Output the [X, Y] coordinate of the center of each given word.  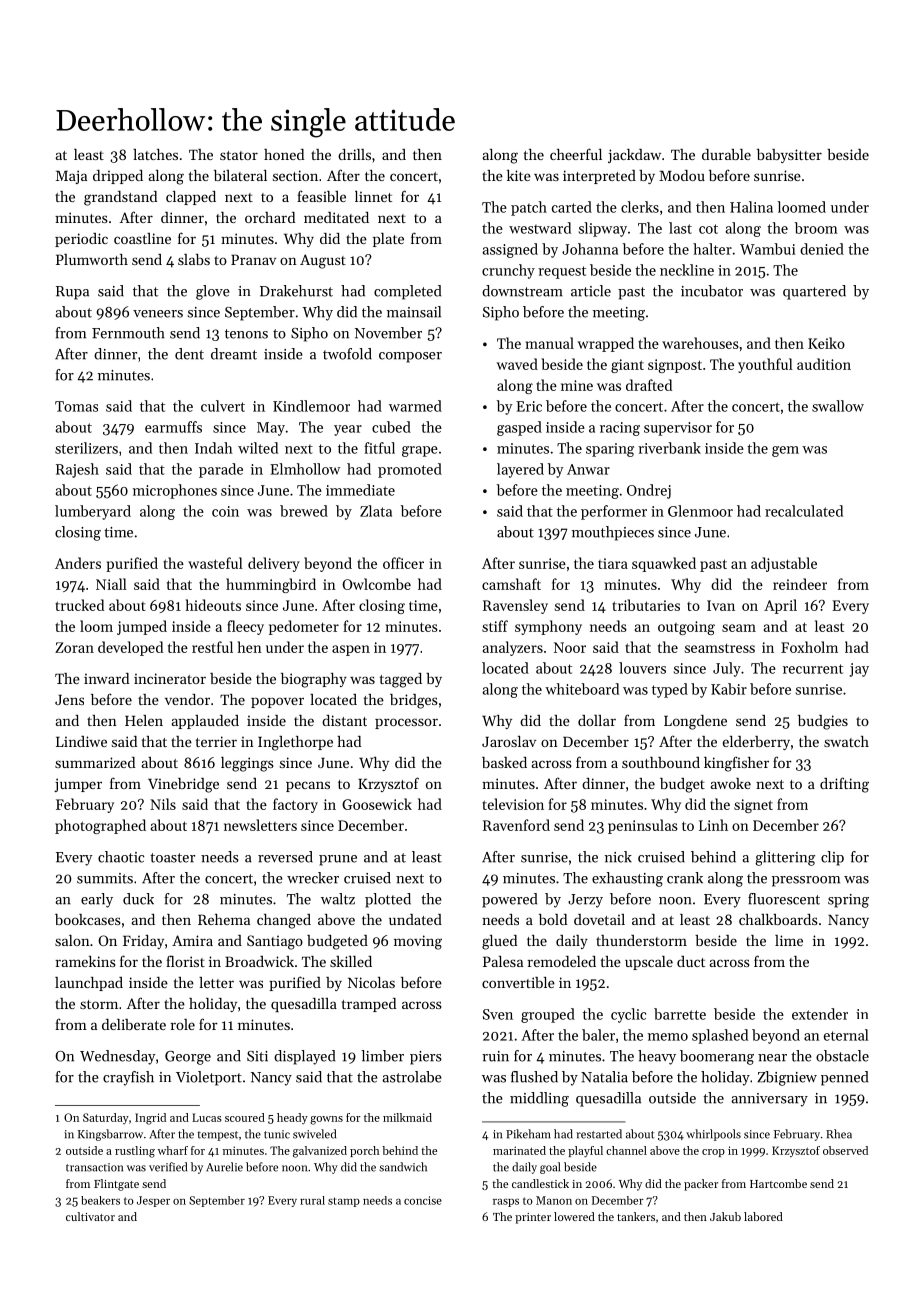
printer [533, 1218]
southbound [661, 762]
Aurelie [224, 1167]
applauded [205, 722]
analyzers [513, 648]
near [772, 1058]
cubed [391, 427]
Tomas [76, 406]
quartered [814, 292]
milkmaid [407, 1117]
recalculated [804, 511]
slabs [194, 259]
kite [519, 175]
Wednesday [117, 1057]
